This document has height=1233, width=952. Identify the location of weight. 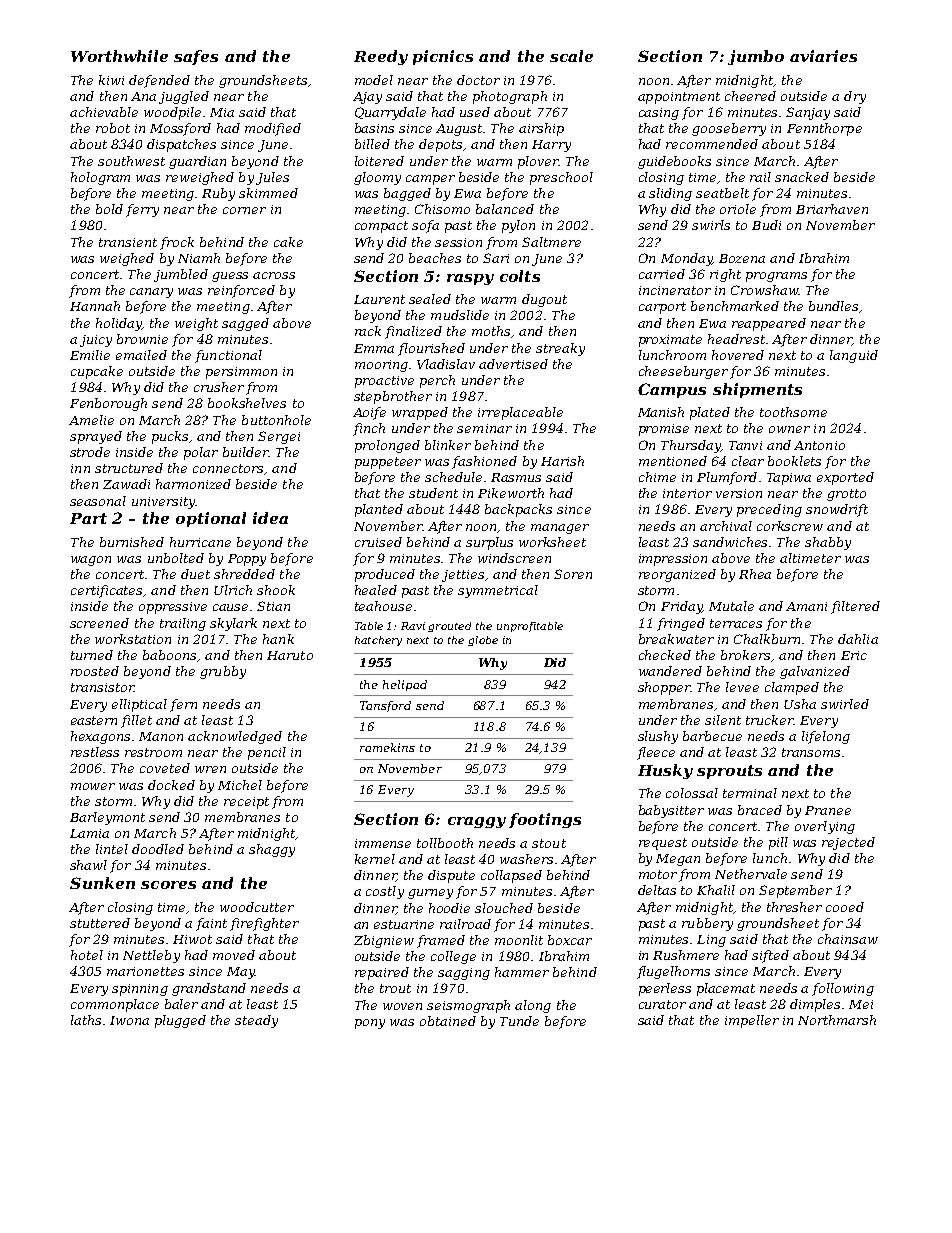
(196, 324).
